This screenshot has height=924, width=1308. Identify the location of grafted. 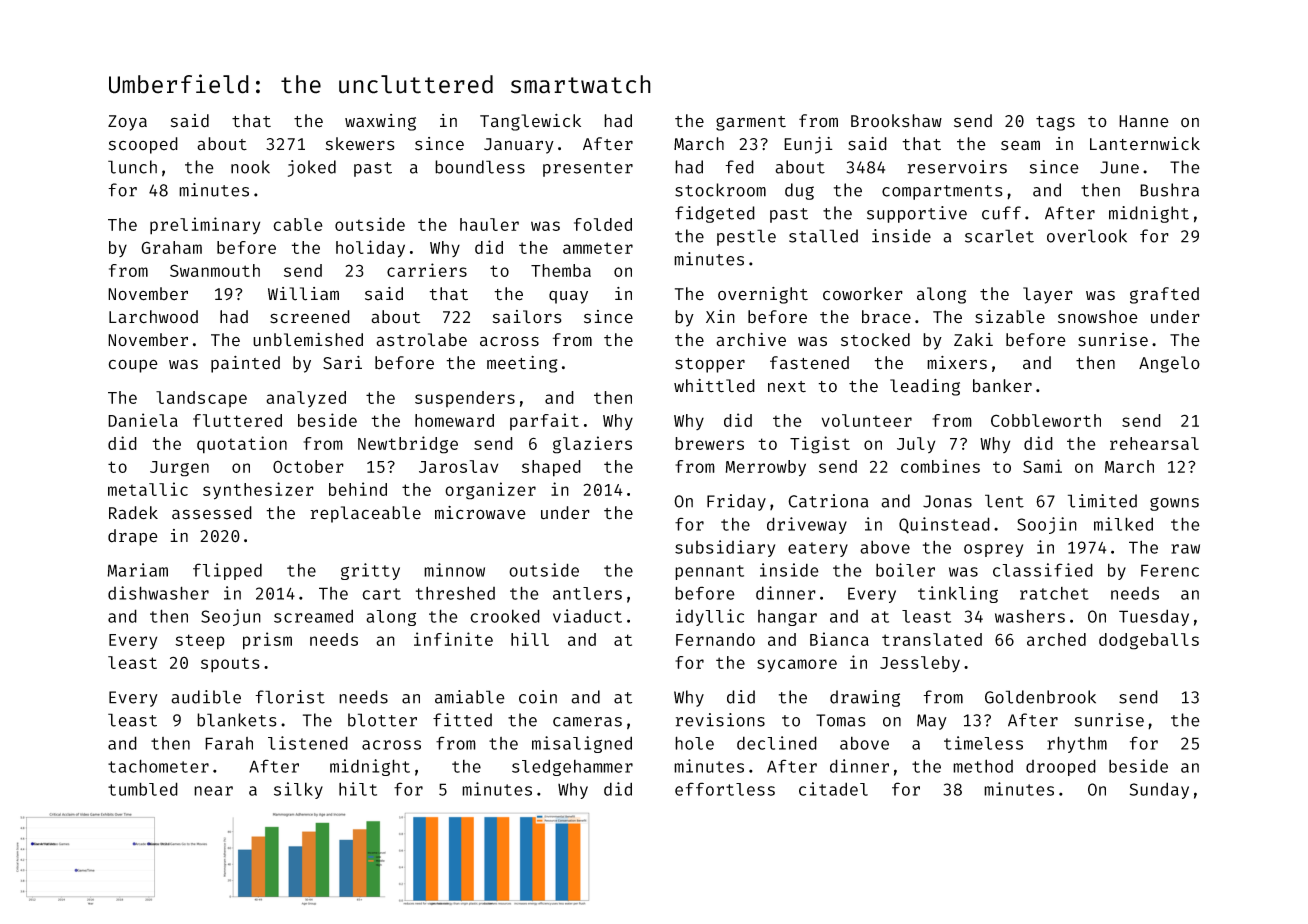
(1164, 295).
